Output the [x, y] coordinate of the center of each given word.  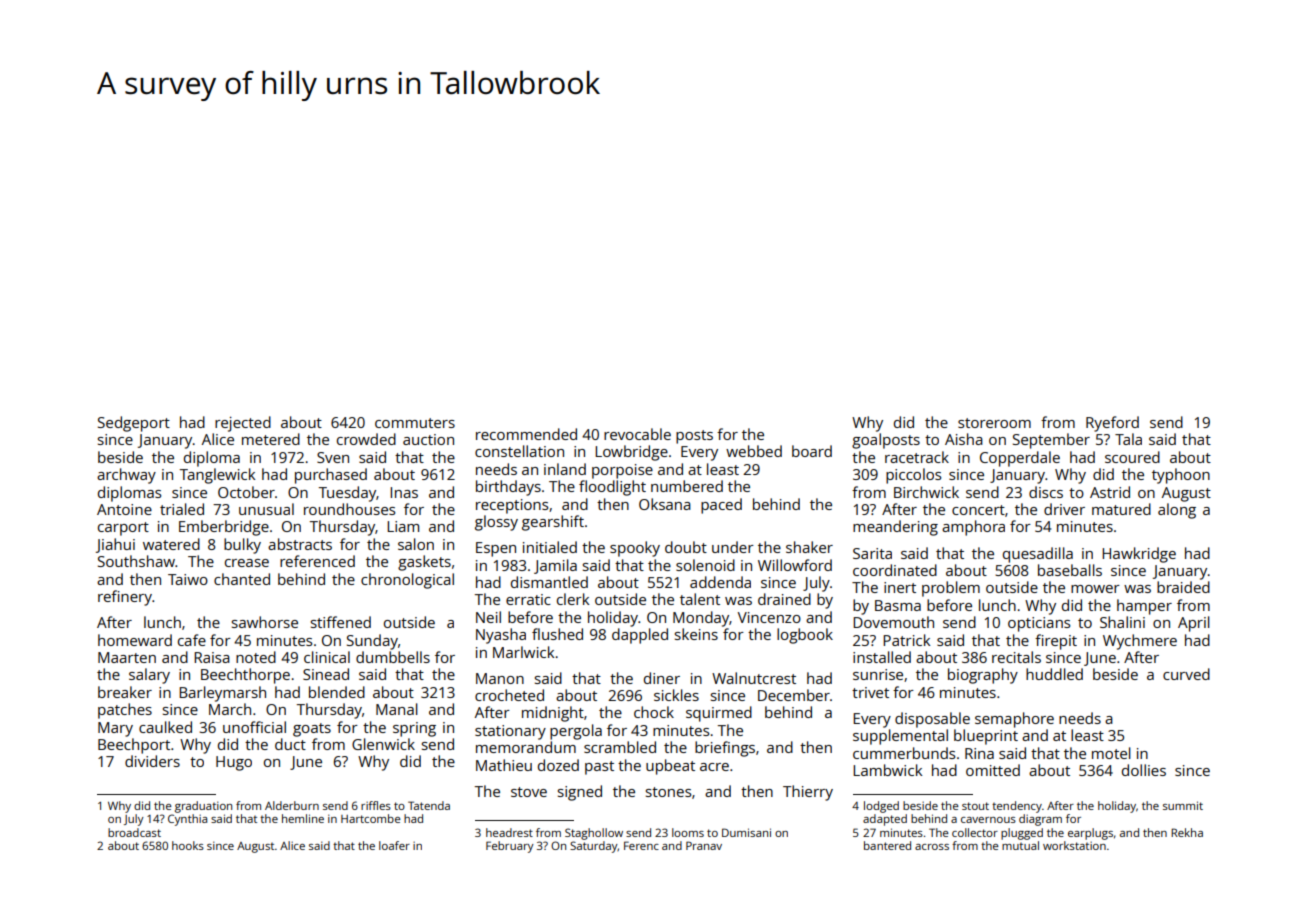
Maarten [127, 657]
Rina [979, 753]
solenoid [705, 565]
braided [1183, 587]
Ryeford [1112, 424]
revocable [637, 434]
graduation [203, 807]
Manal [397, 709]
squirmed [719, 714]
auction [428, 439]
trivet [870, 692]
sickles [676, 695]
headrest [509, 832]
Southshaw [136, 561]
